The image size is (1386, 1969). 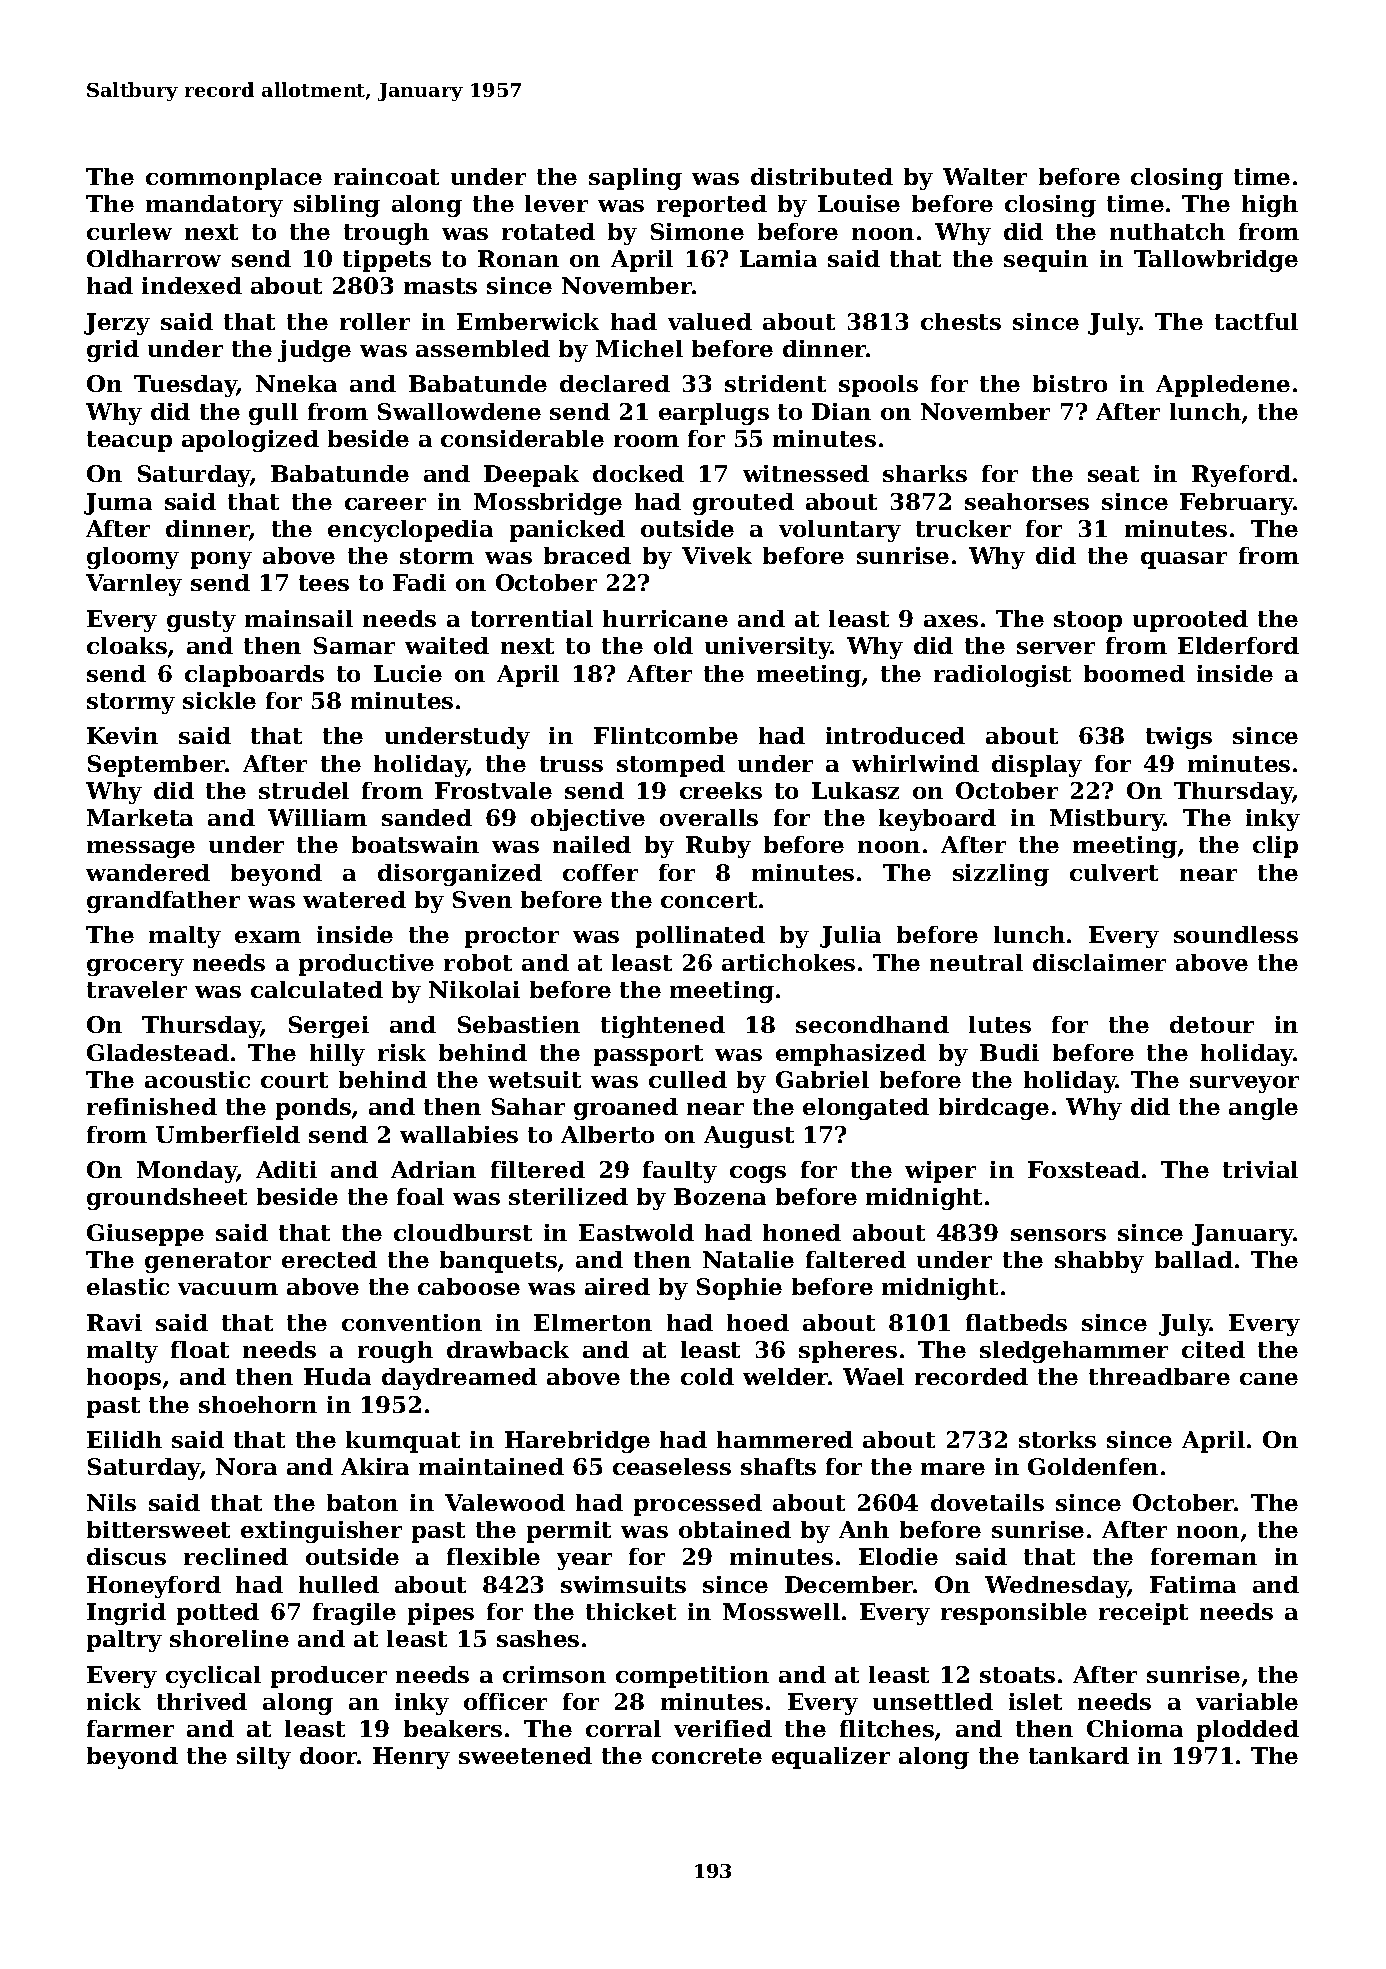 What do you see at coordinates (124, 1379) in the image?
I see `hoops` at bounding box center [124, 1379].
